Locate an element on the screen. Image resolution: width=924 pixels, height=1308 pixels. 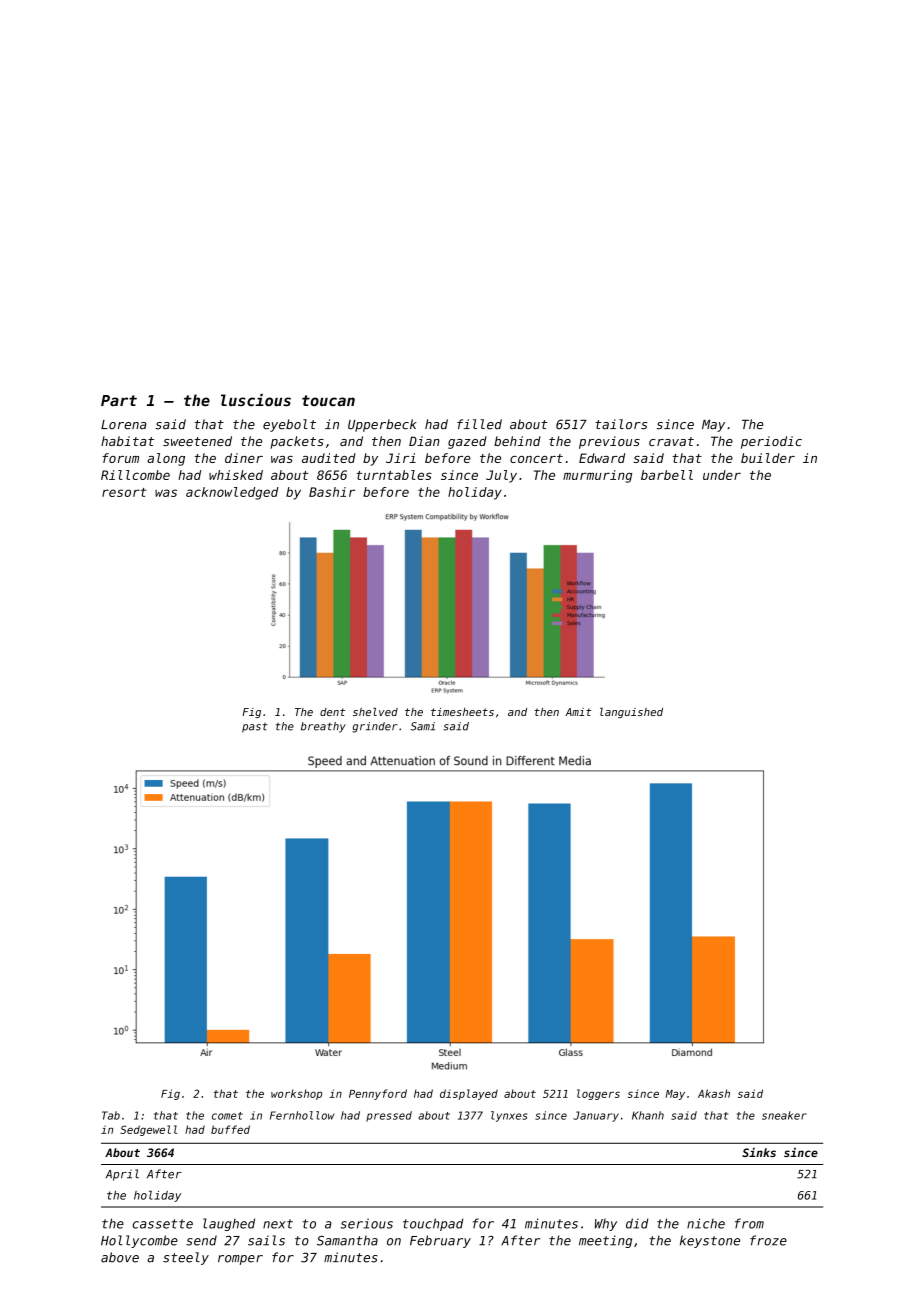
past is located at coordinates (255, 728).
